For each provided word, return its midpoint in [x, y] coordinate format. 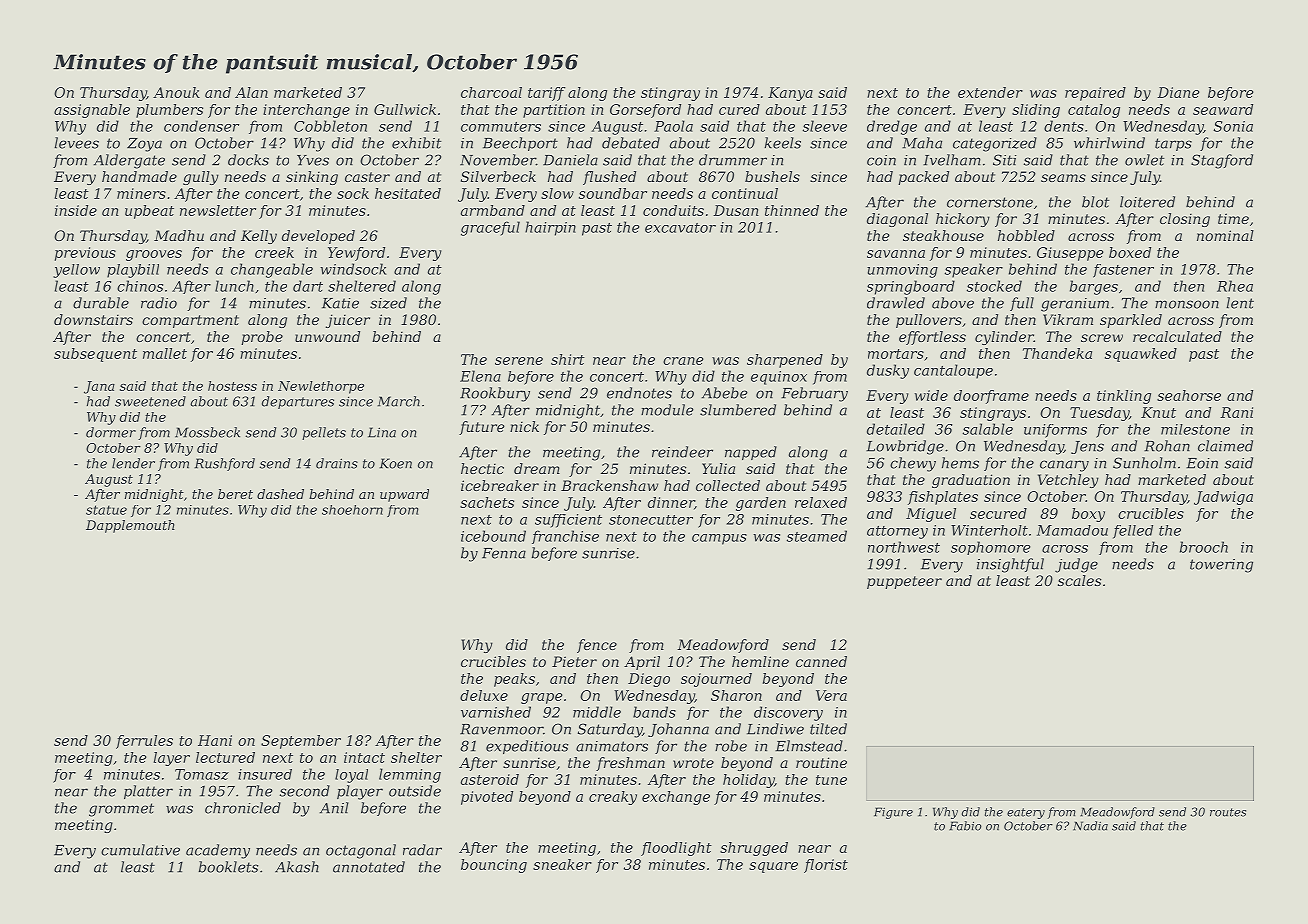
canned [821, 661]
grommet [121, 810]
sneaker [562, 864]
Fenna [504, 553]
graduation [971, 481]
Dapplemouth [130, 526]
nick [524, 426]
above [953, 303]
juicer [348, 321]
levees [76, 143]
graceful [490, 228]
